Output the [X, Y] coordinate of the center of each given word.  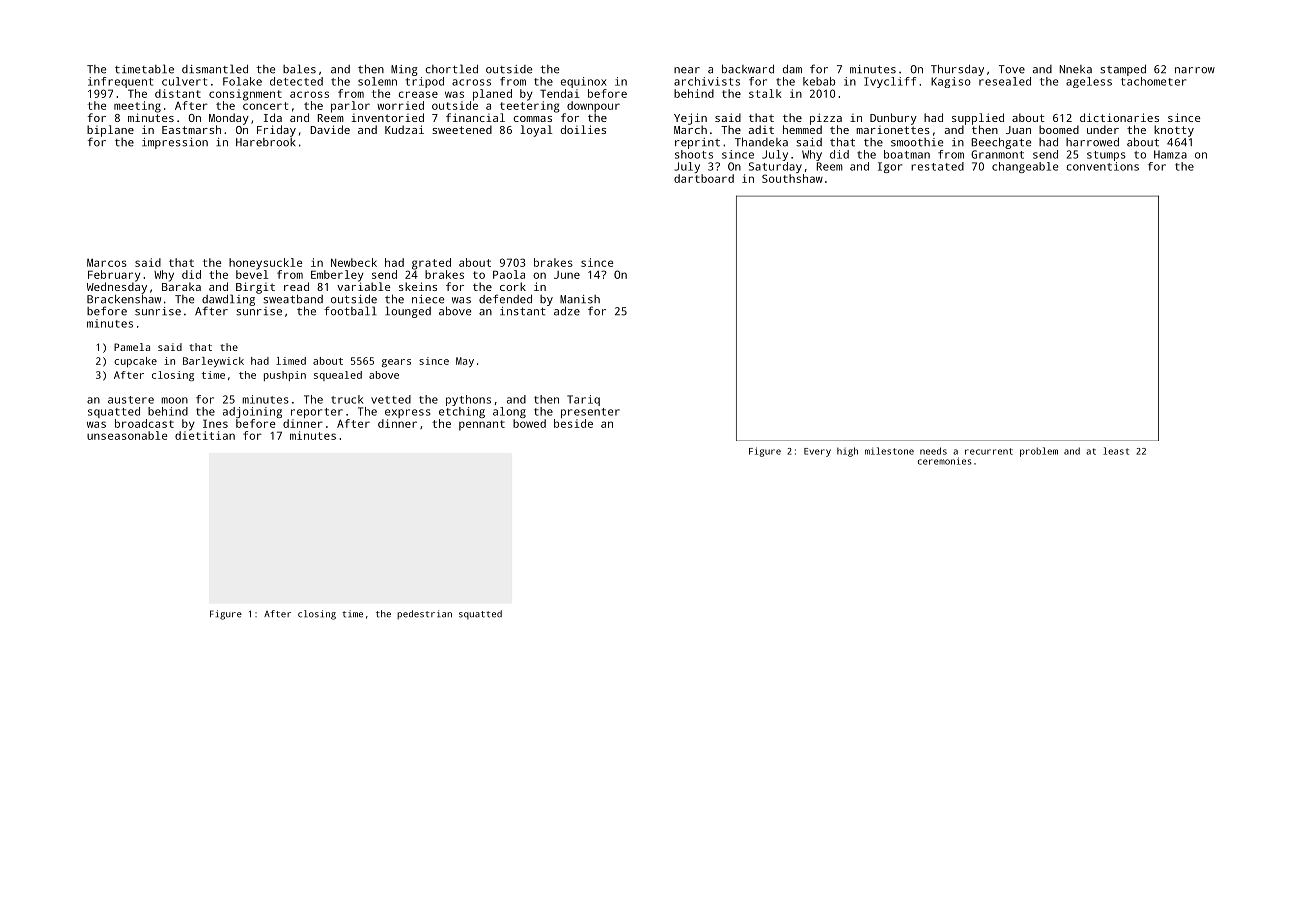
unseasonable [127, 435]
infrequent [120, 82]
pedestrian [424, 614]
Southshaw [792, 178]
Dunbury [893, 119]
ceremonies [945, 461]
